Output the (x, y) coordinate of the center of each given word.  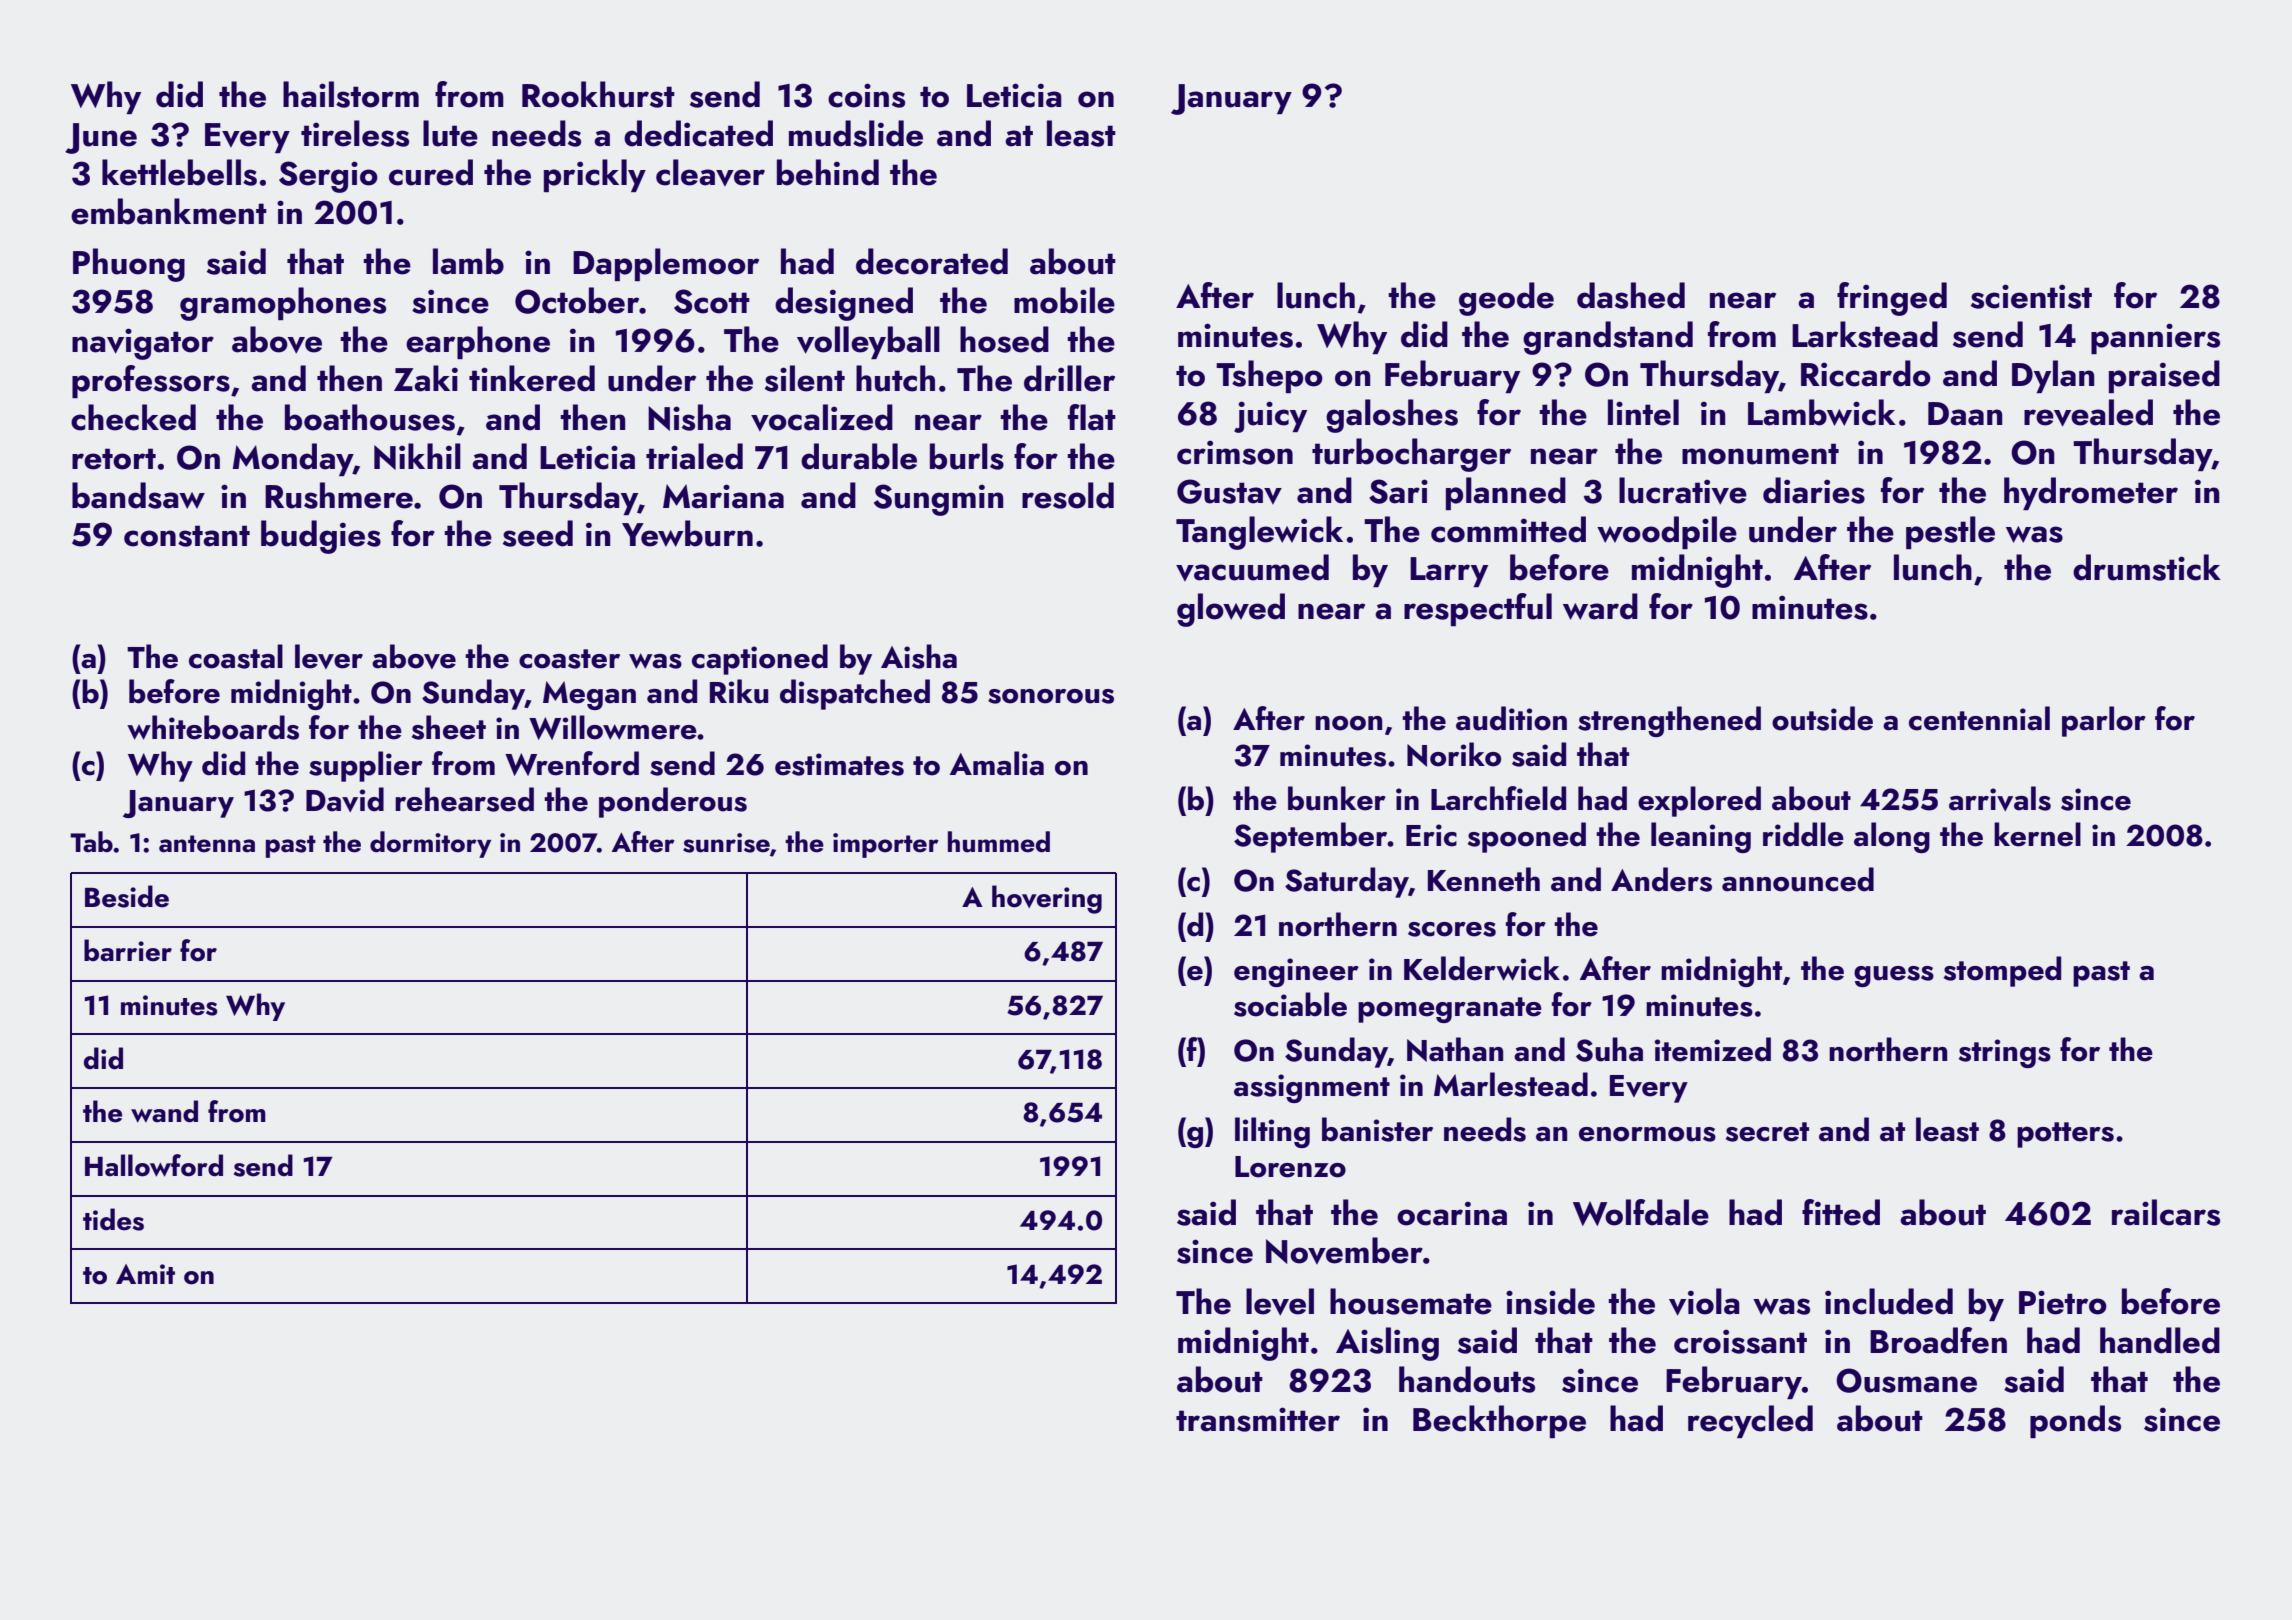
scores (1452, 929)
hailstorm (351, 94)
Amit (145, 1274)
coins (866, 95)
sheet (449, 727)
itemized (1713, 1049)
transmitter (1258, 1419)
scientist (2031, 296)
